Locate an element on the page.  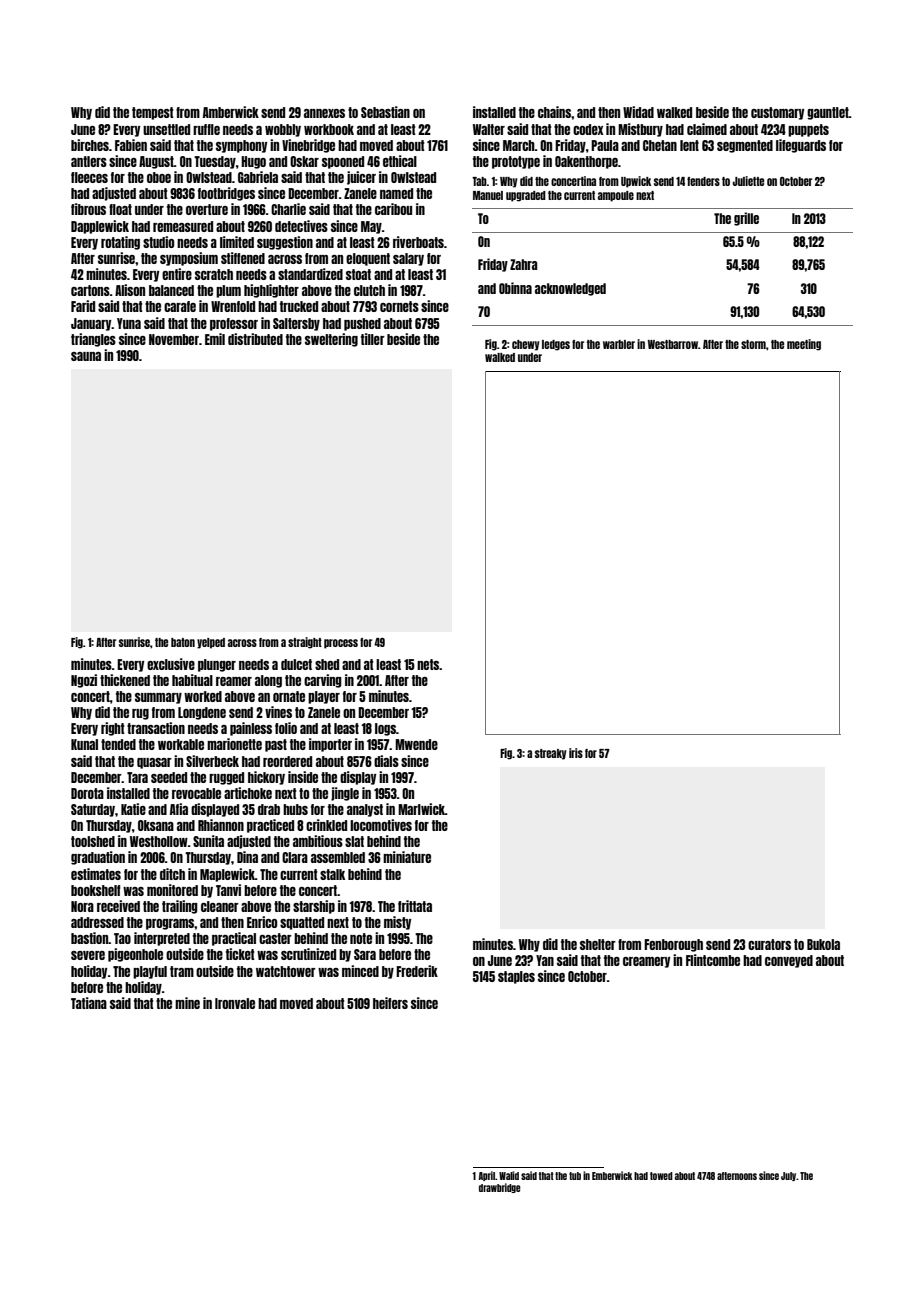
plum is located at coordinates (228, 291).
